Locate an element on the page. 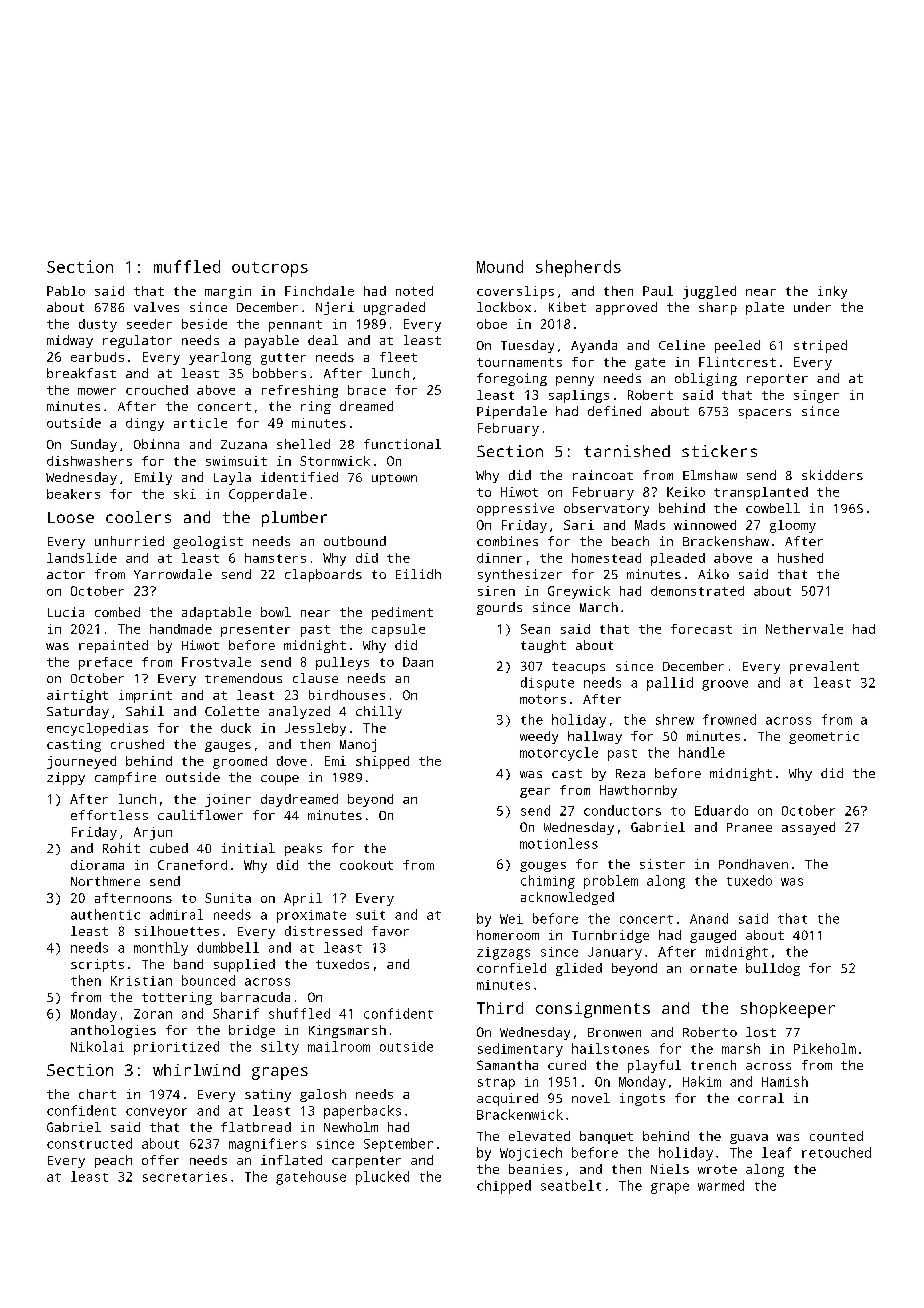 This image has width=924, height=1308. motionless is located at coordinates (559, 843).
